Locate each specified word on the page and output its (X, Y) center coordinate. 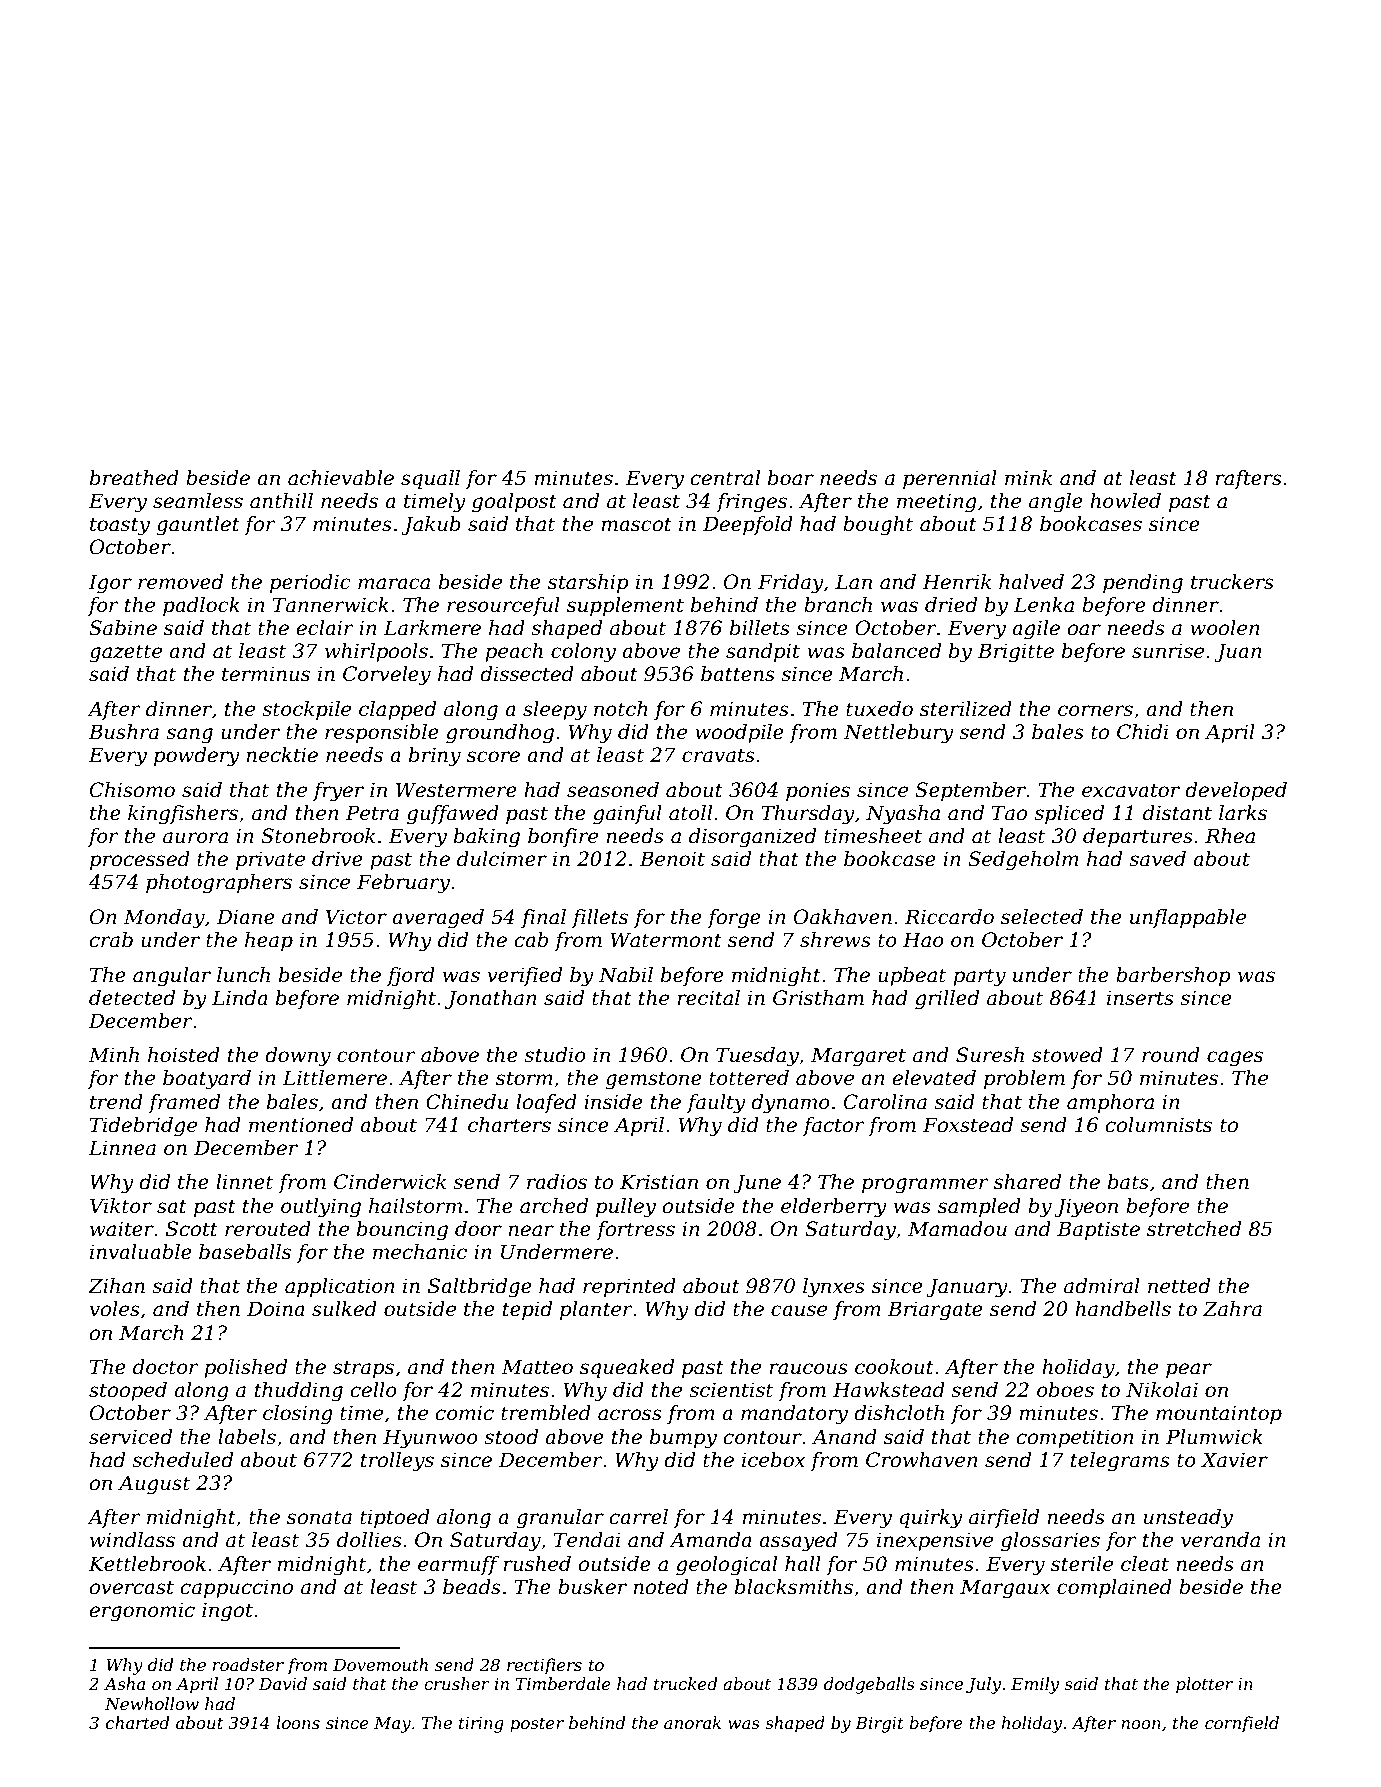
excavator (1131, 790)
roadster (248, 1664)
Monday (164, 919)
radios (557, 1182)
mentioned (301, 1125)
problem (1024, 1079)
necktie (282, 755)
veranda (1220, 1540)
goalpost (514, 503)
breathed (134, 478)
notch (620, 709)
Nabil (626, 975)
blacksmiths (794, 1587)
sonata (319, 1517)
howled (1125, 501)
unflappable (1188, 918)
